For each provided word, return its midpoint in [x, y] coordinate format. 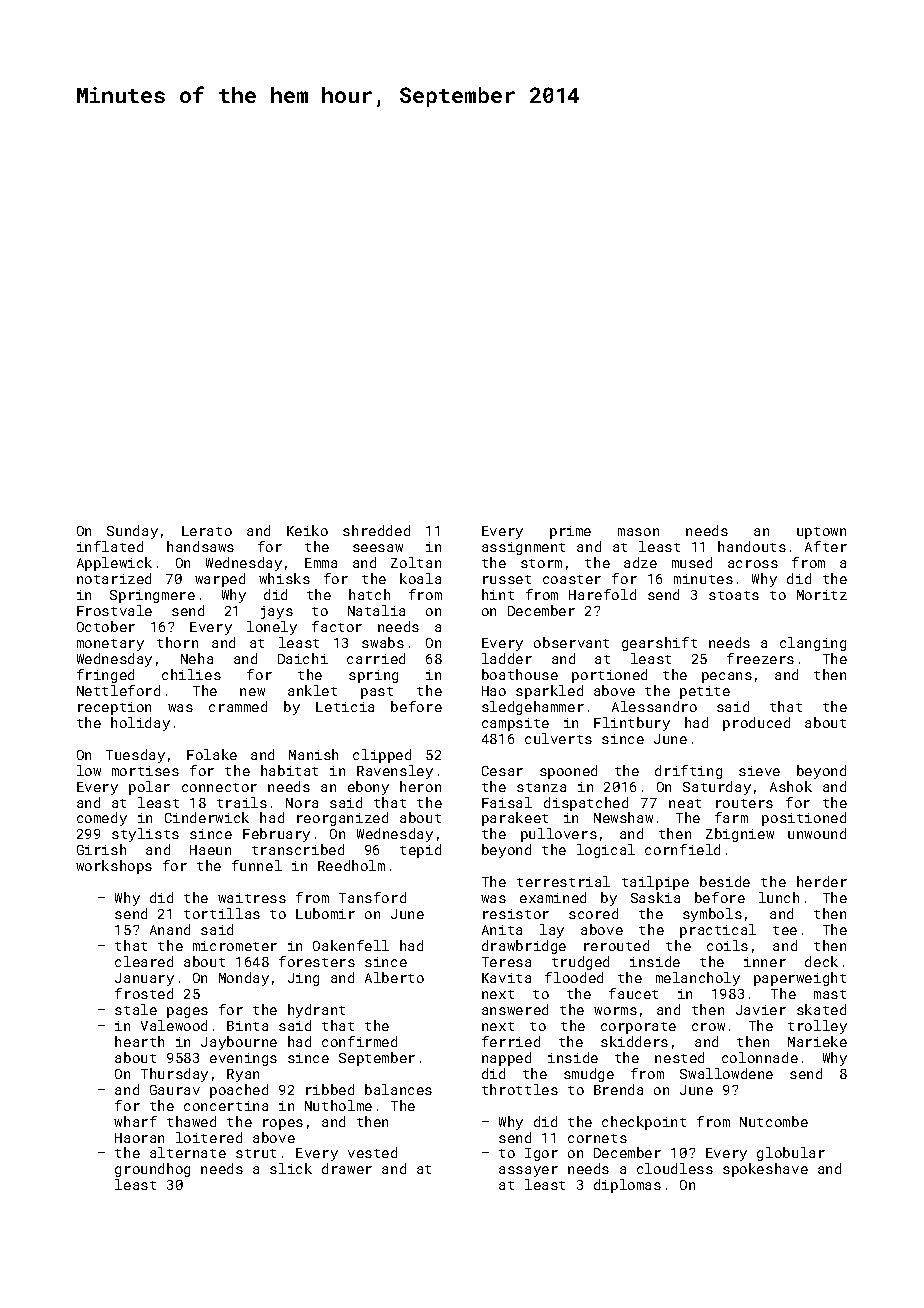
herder [822, 881]
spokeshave [765, 1170]
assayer [528, 1171]
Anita [502, 930]
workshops [114, 867]
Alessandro [654, 706]
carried [376, 658]
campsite [515, 724]
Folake [212, 754]
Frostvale [114, 610]
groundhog [152, 1170]
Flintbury [632, 724]
